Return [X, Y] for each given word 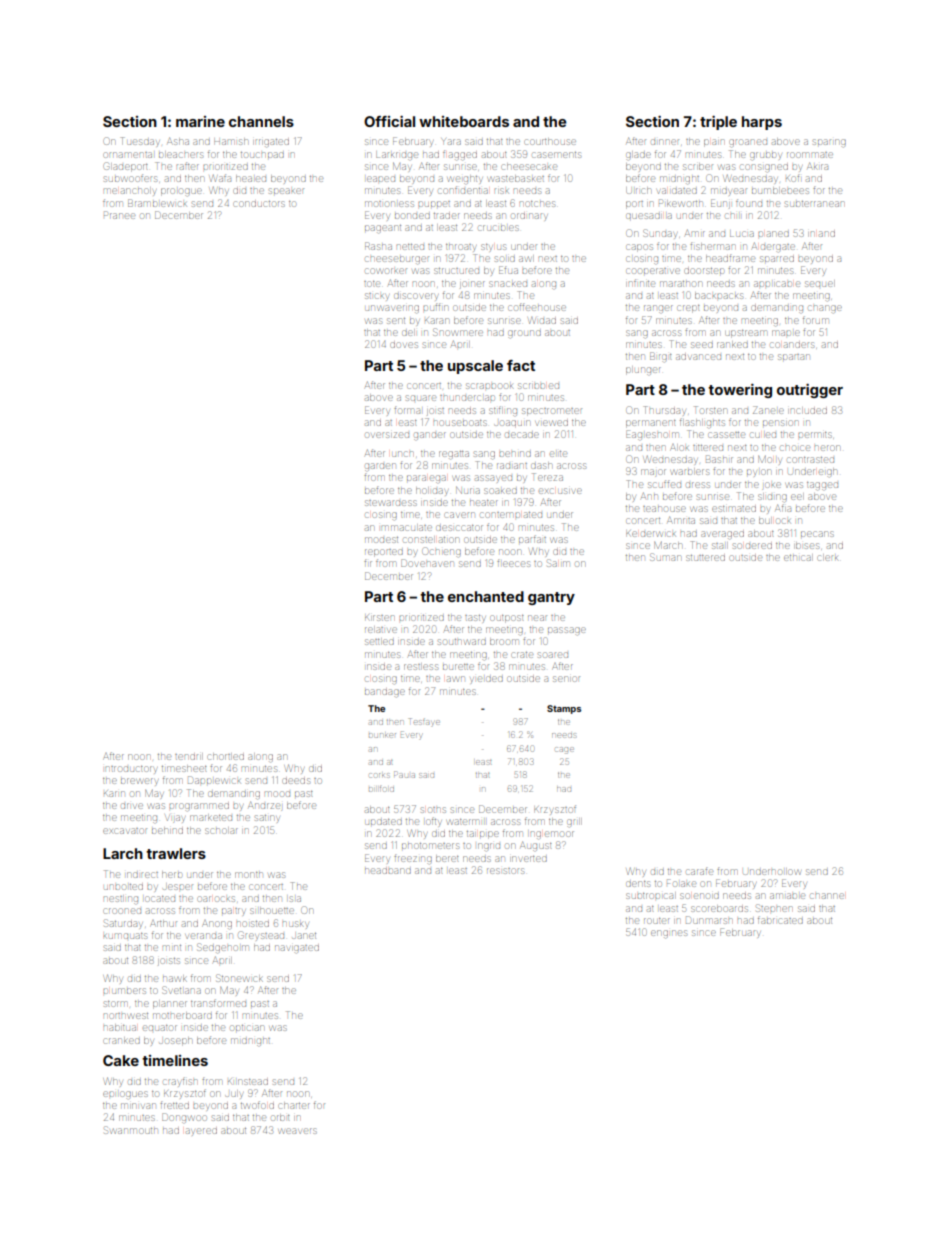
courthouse [550, 141]
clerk [828, 557]
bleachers [181, 154]
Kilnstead [248, 1081]
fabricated [780, 920]
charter [294, 1105]
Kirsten [380, 617]
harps [762, 123]
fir [368, 563]
